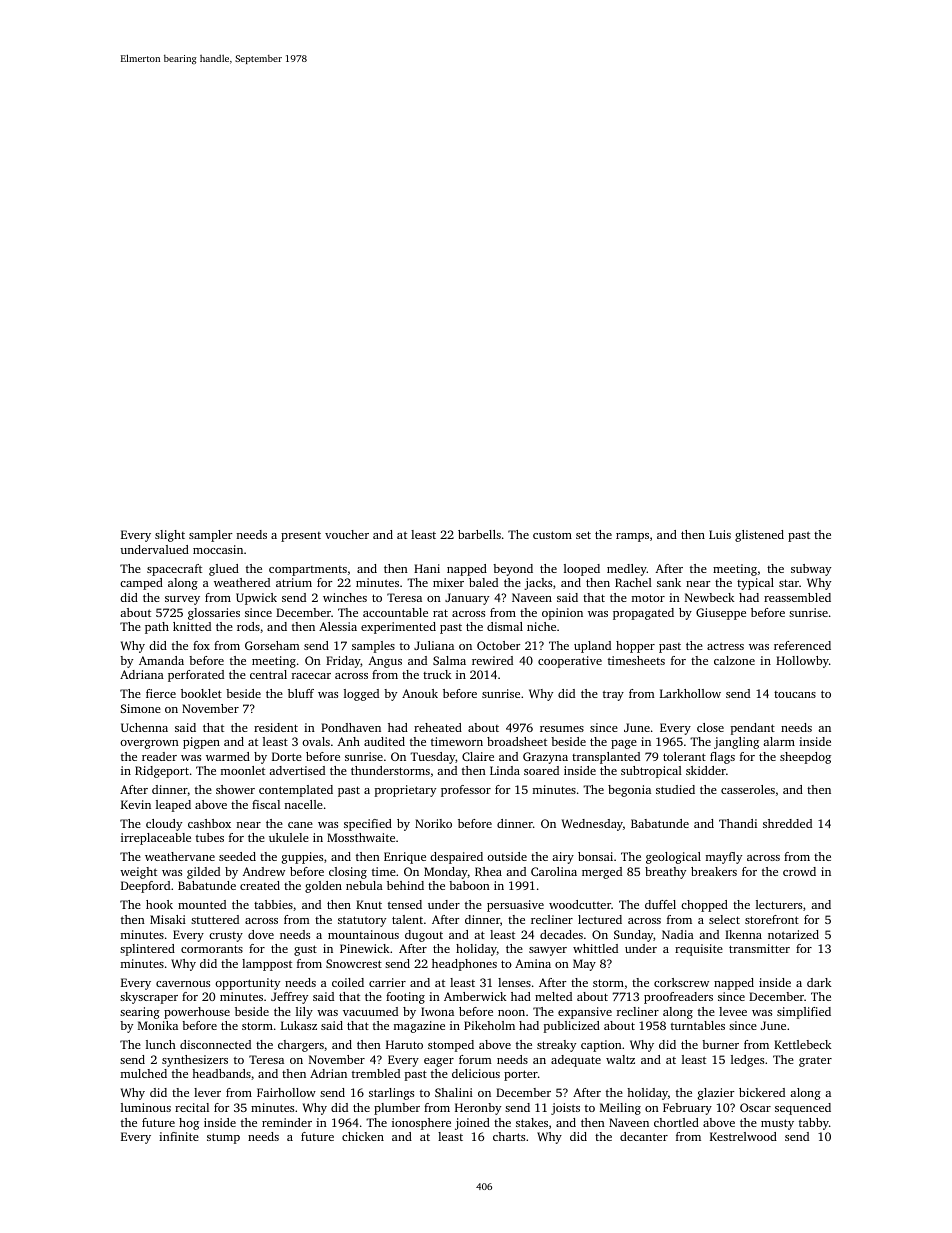 Image resolution: width=952 pixels, height=1233 pixels. What do you see at coordinates (673, 858) in the page?
I see `geological` at bounding box center [673, 858].
